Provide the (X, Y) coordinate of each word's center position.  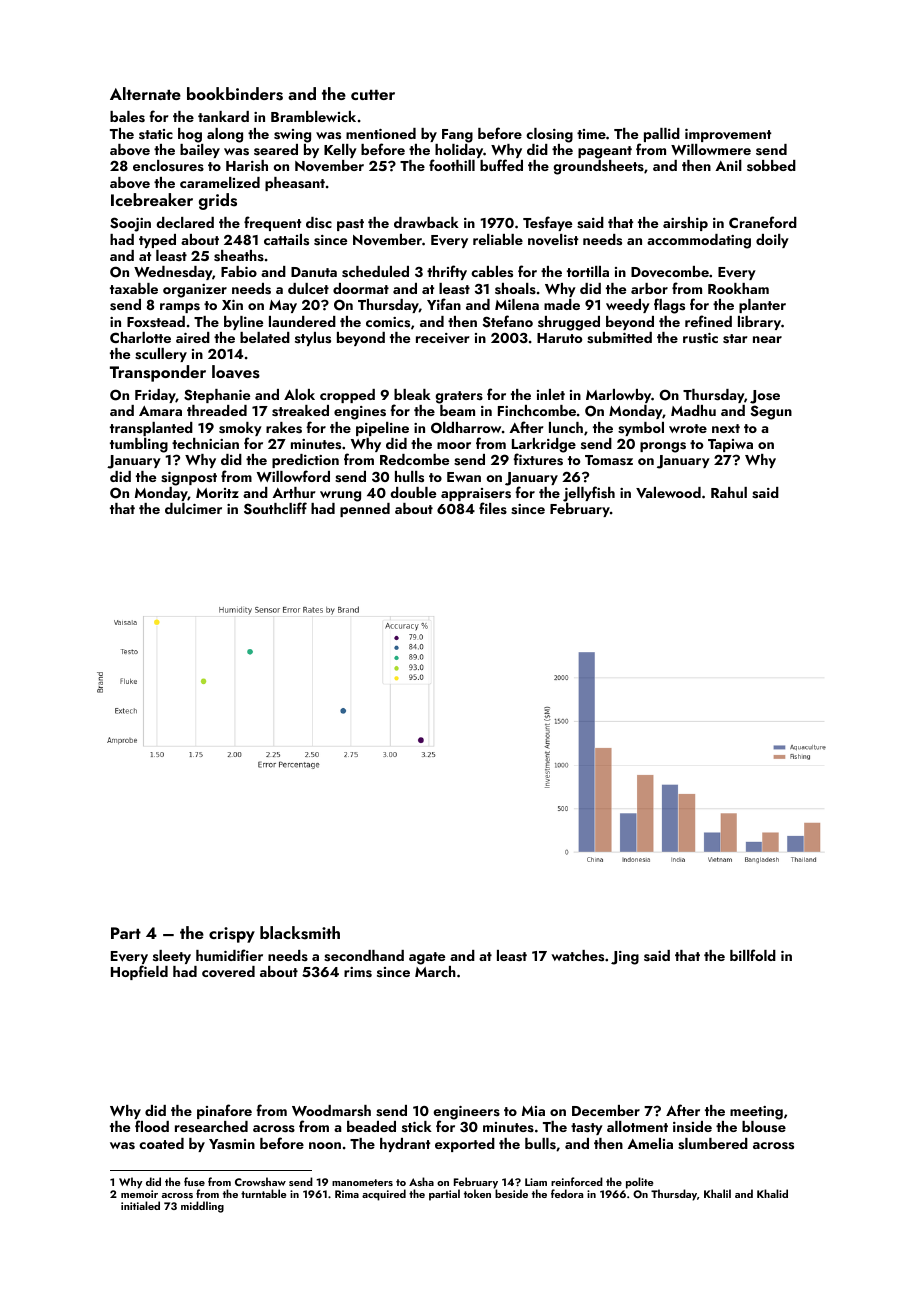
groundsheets (598, 167)
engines (360, 413)
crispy (232, 935)
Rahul (729, 492)
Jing (625, 958)
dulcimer (193, 508)
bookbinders (235, 94)
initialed (140, 1205)
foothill (452, 165)
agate (427, 958)
